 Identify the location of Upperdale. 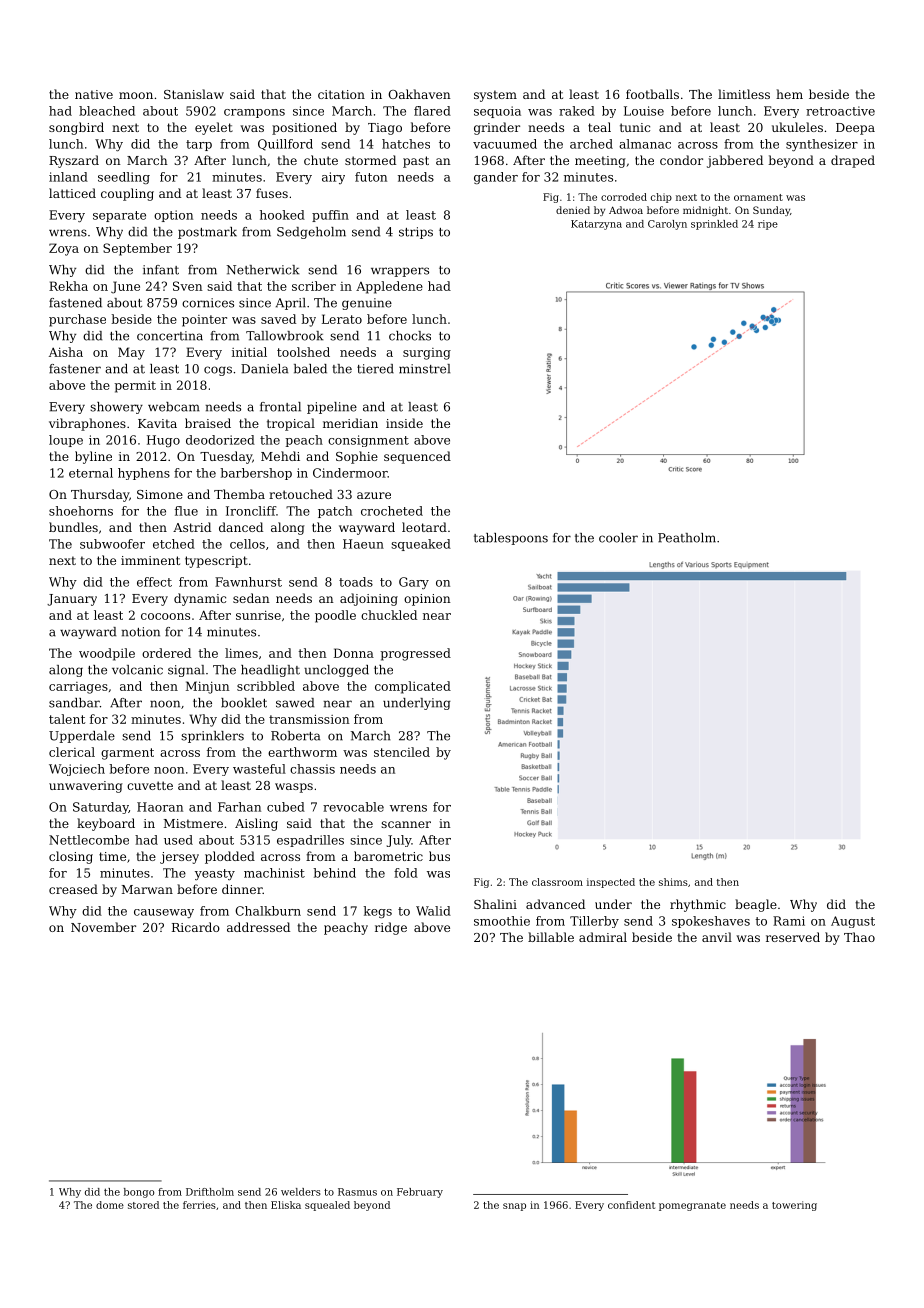
(82, 737).
